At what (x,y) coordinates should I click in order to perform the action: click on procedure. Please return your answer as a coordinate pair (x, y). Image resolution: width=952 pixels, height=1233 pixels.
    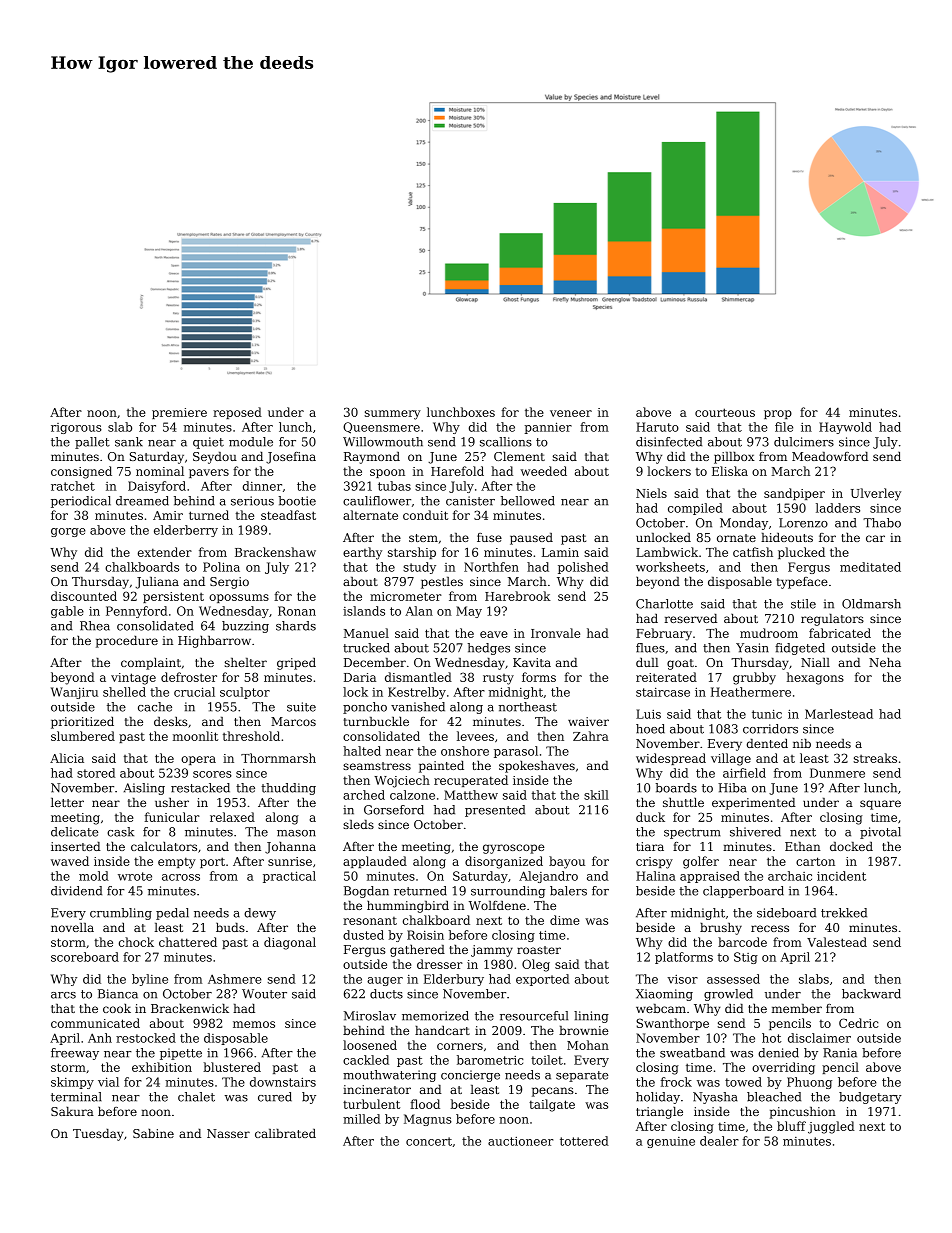
    Looking at the image, I should click on (127, 642).
